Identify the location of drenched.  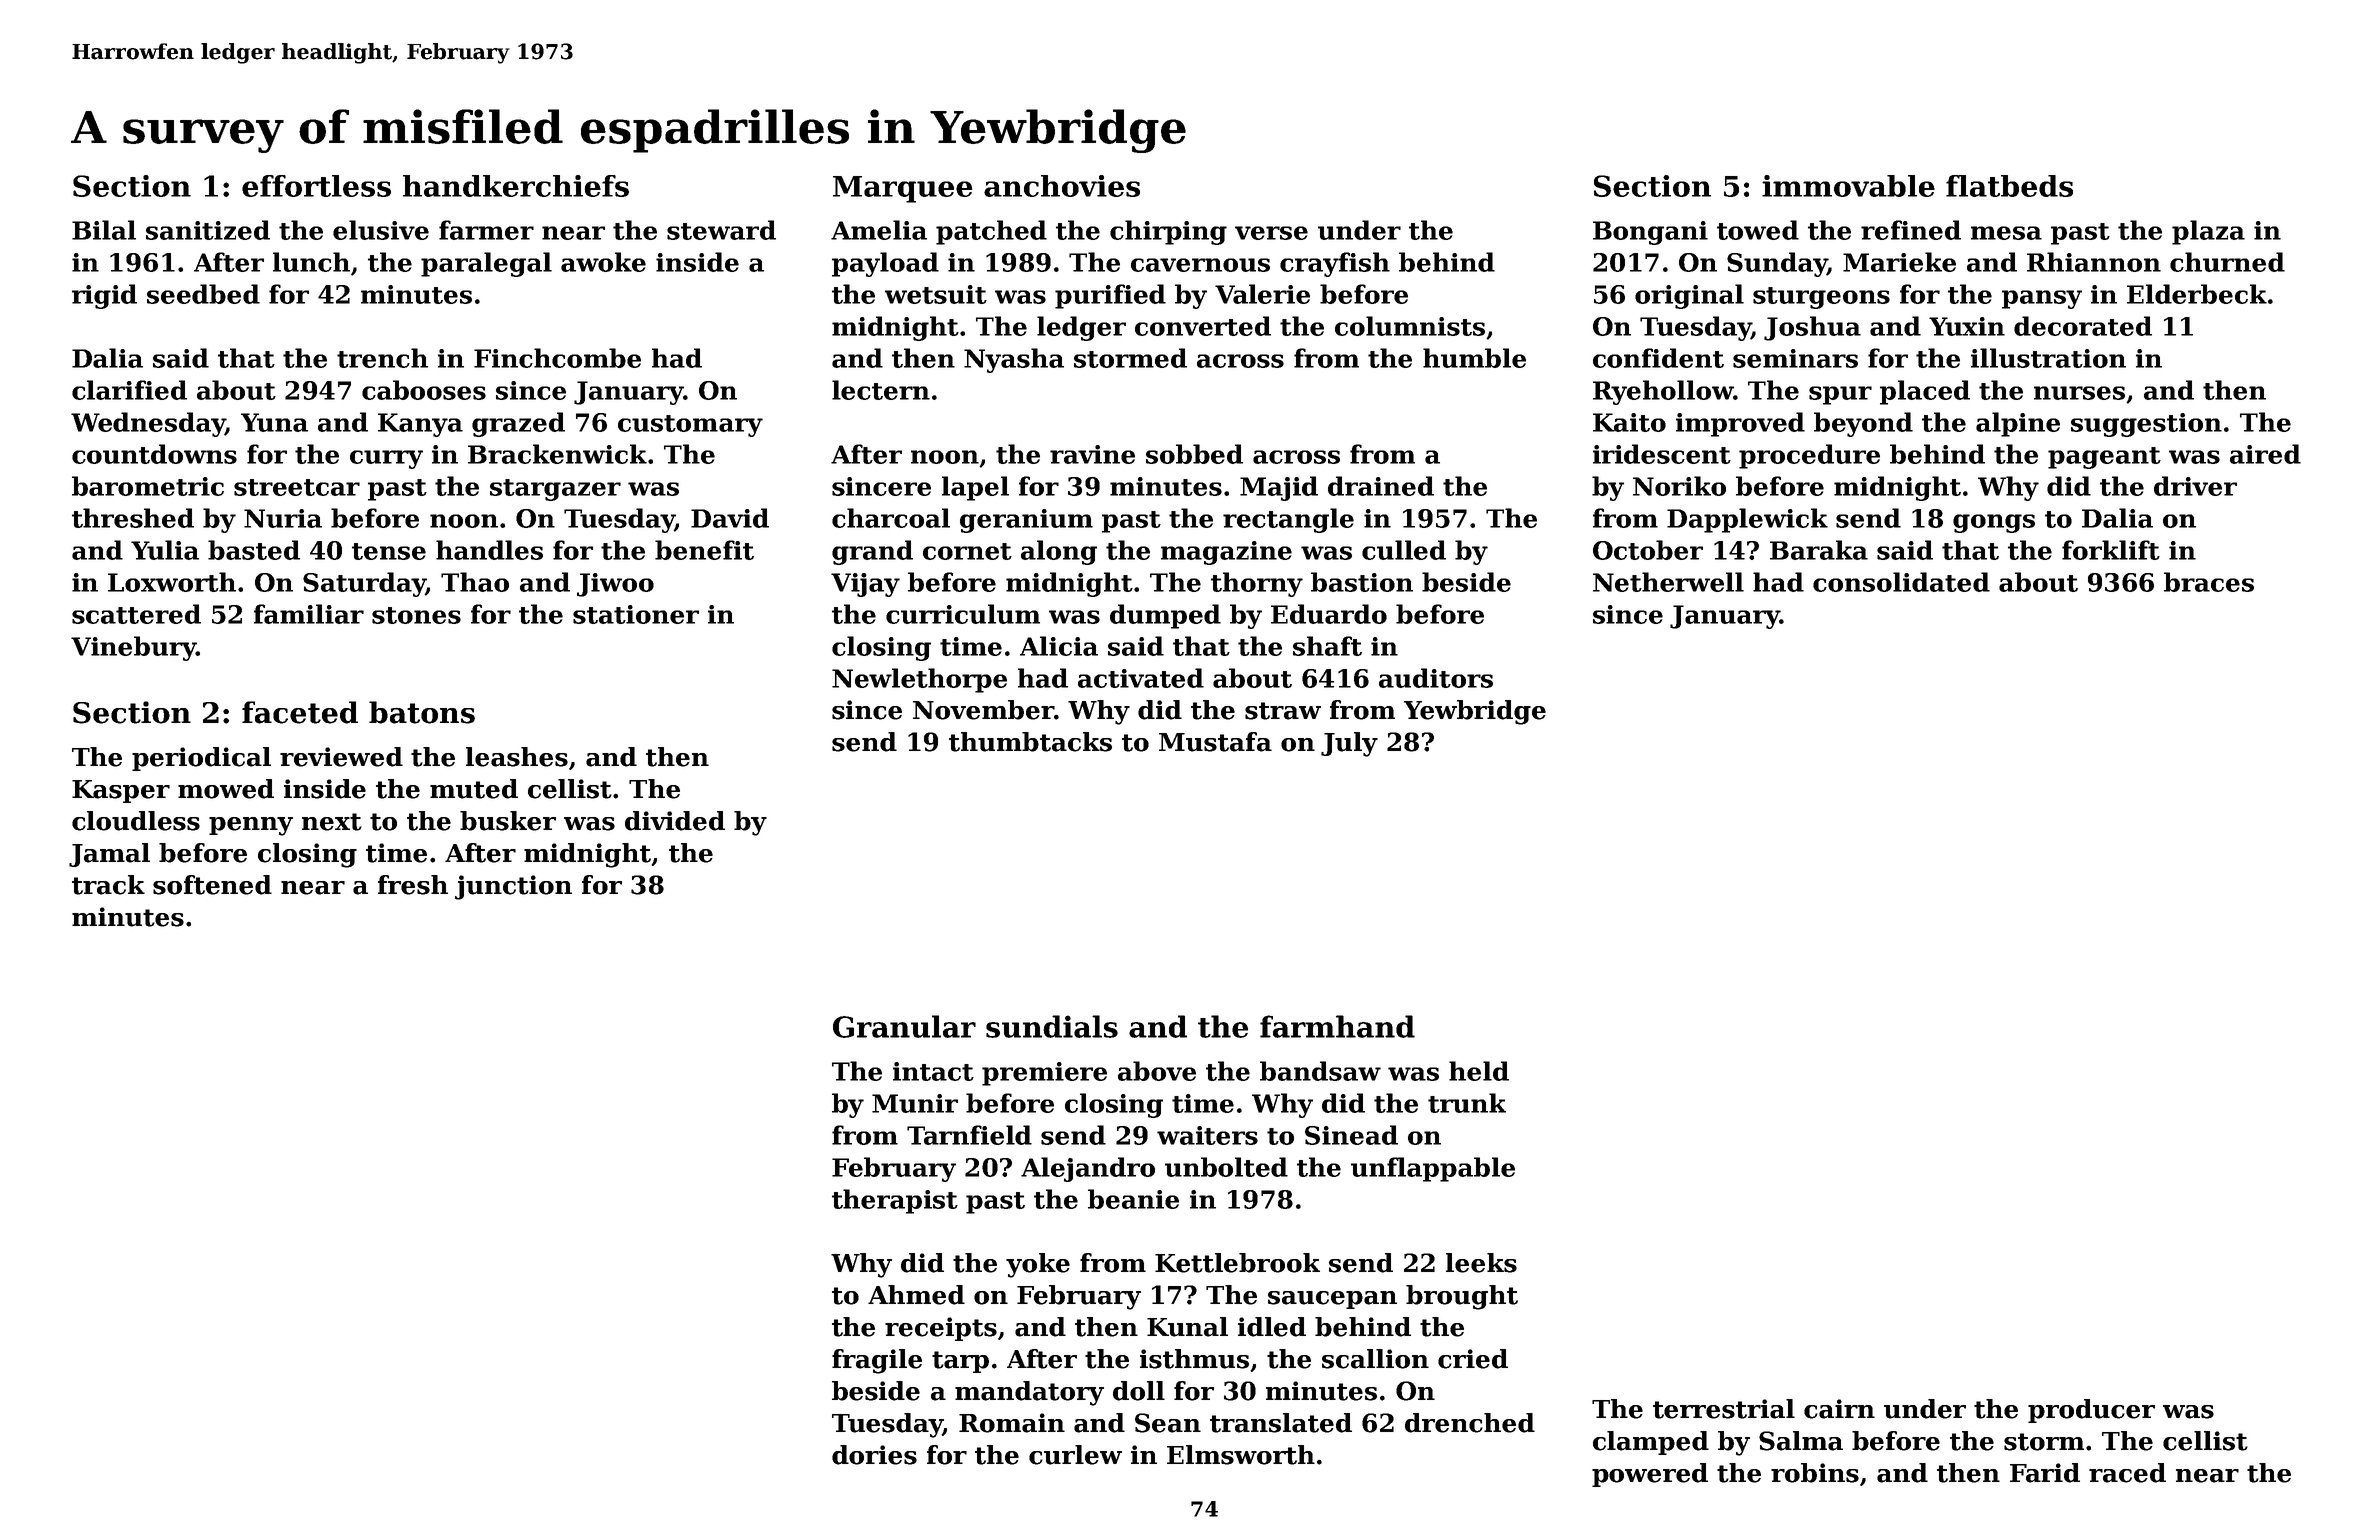
(1470, 1423).
